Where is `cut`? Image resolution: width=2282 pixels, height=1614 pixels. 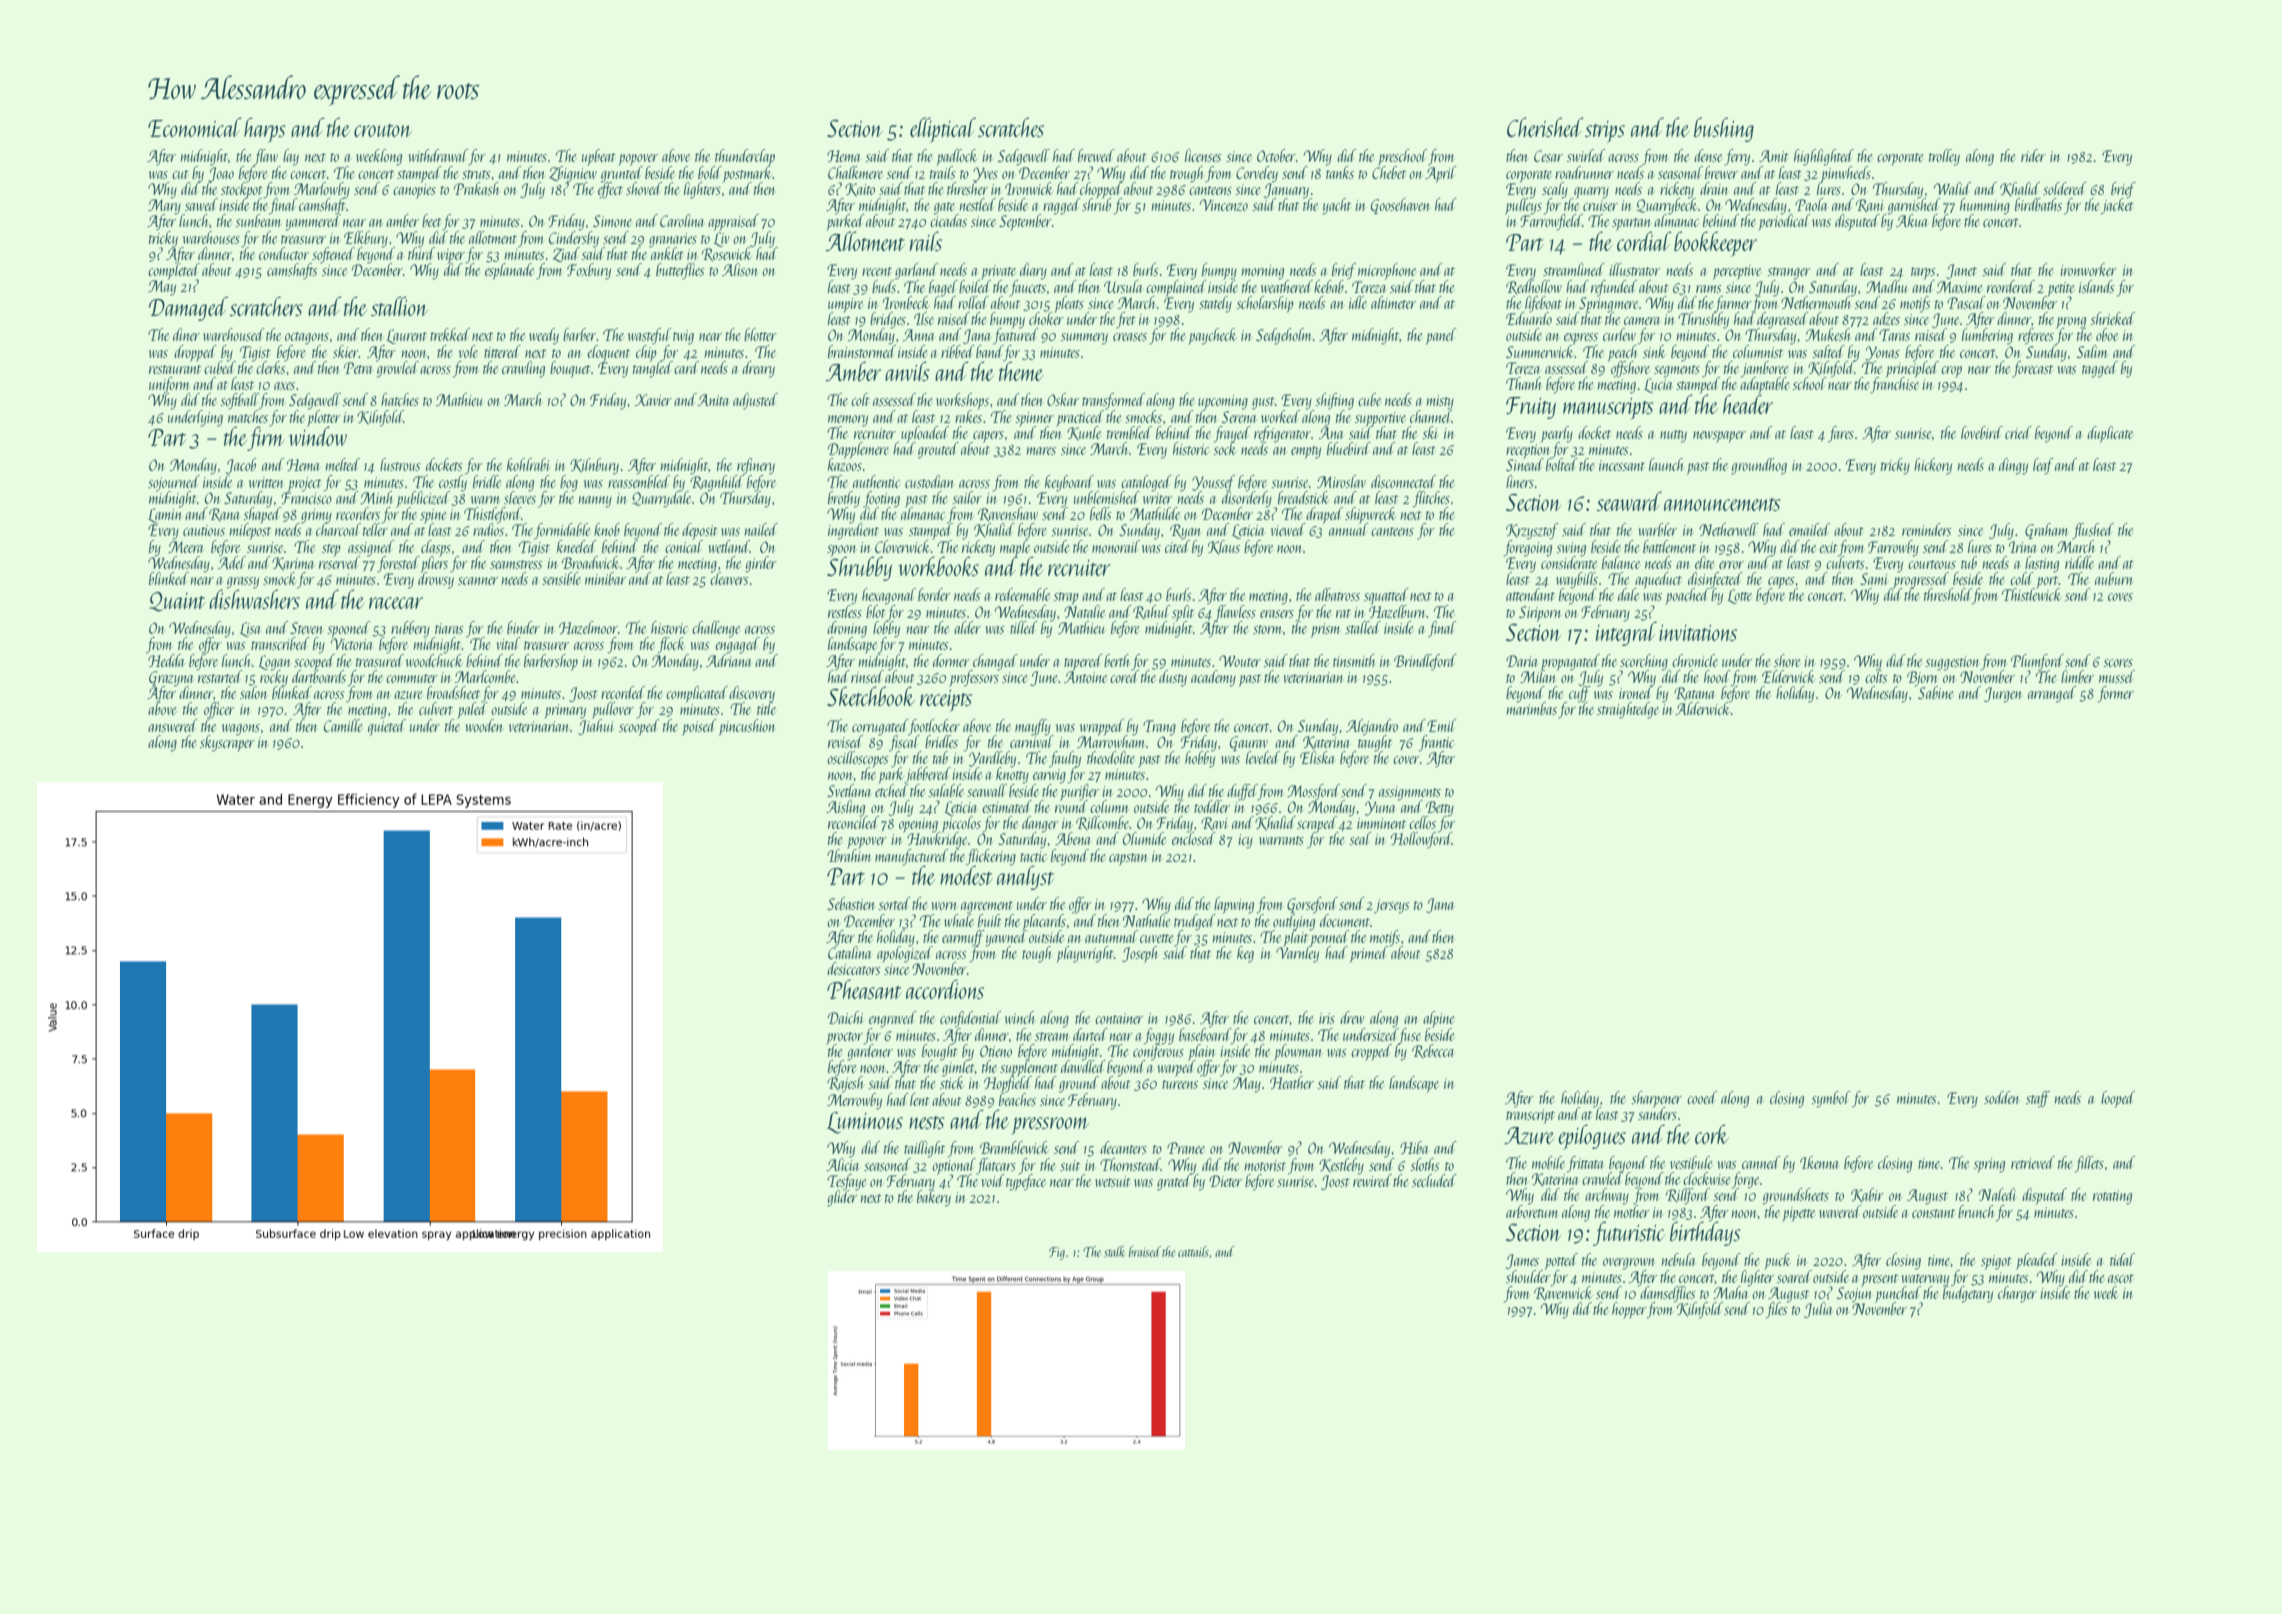 cut is located at coordinates (180, 174).
